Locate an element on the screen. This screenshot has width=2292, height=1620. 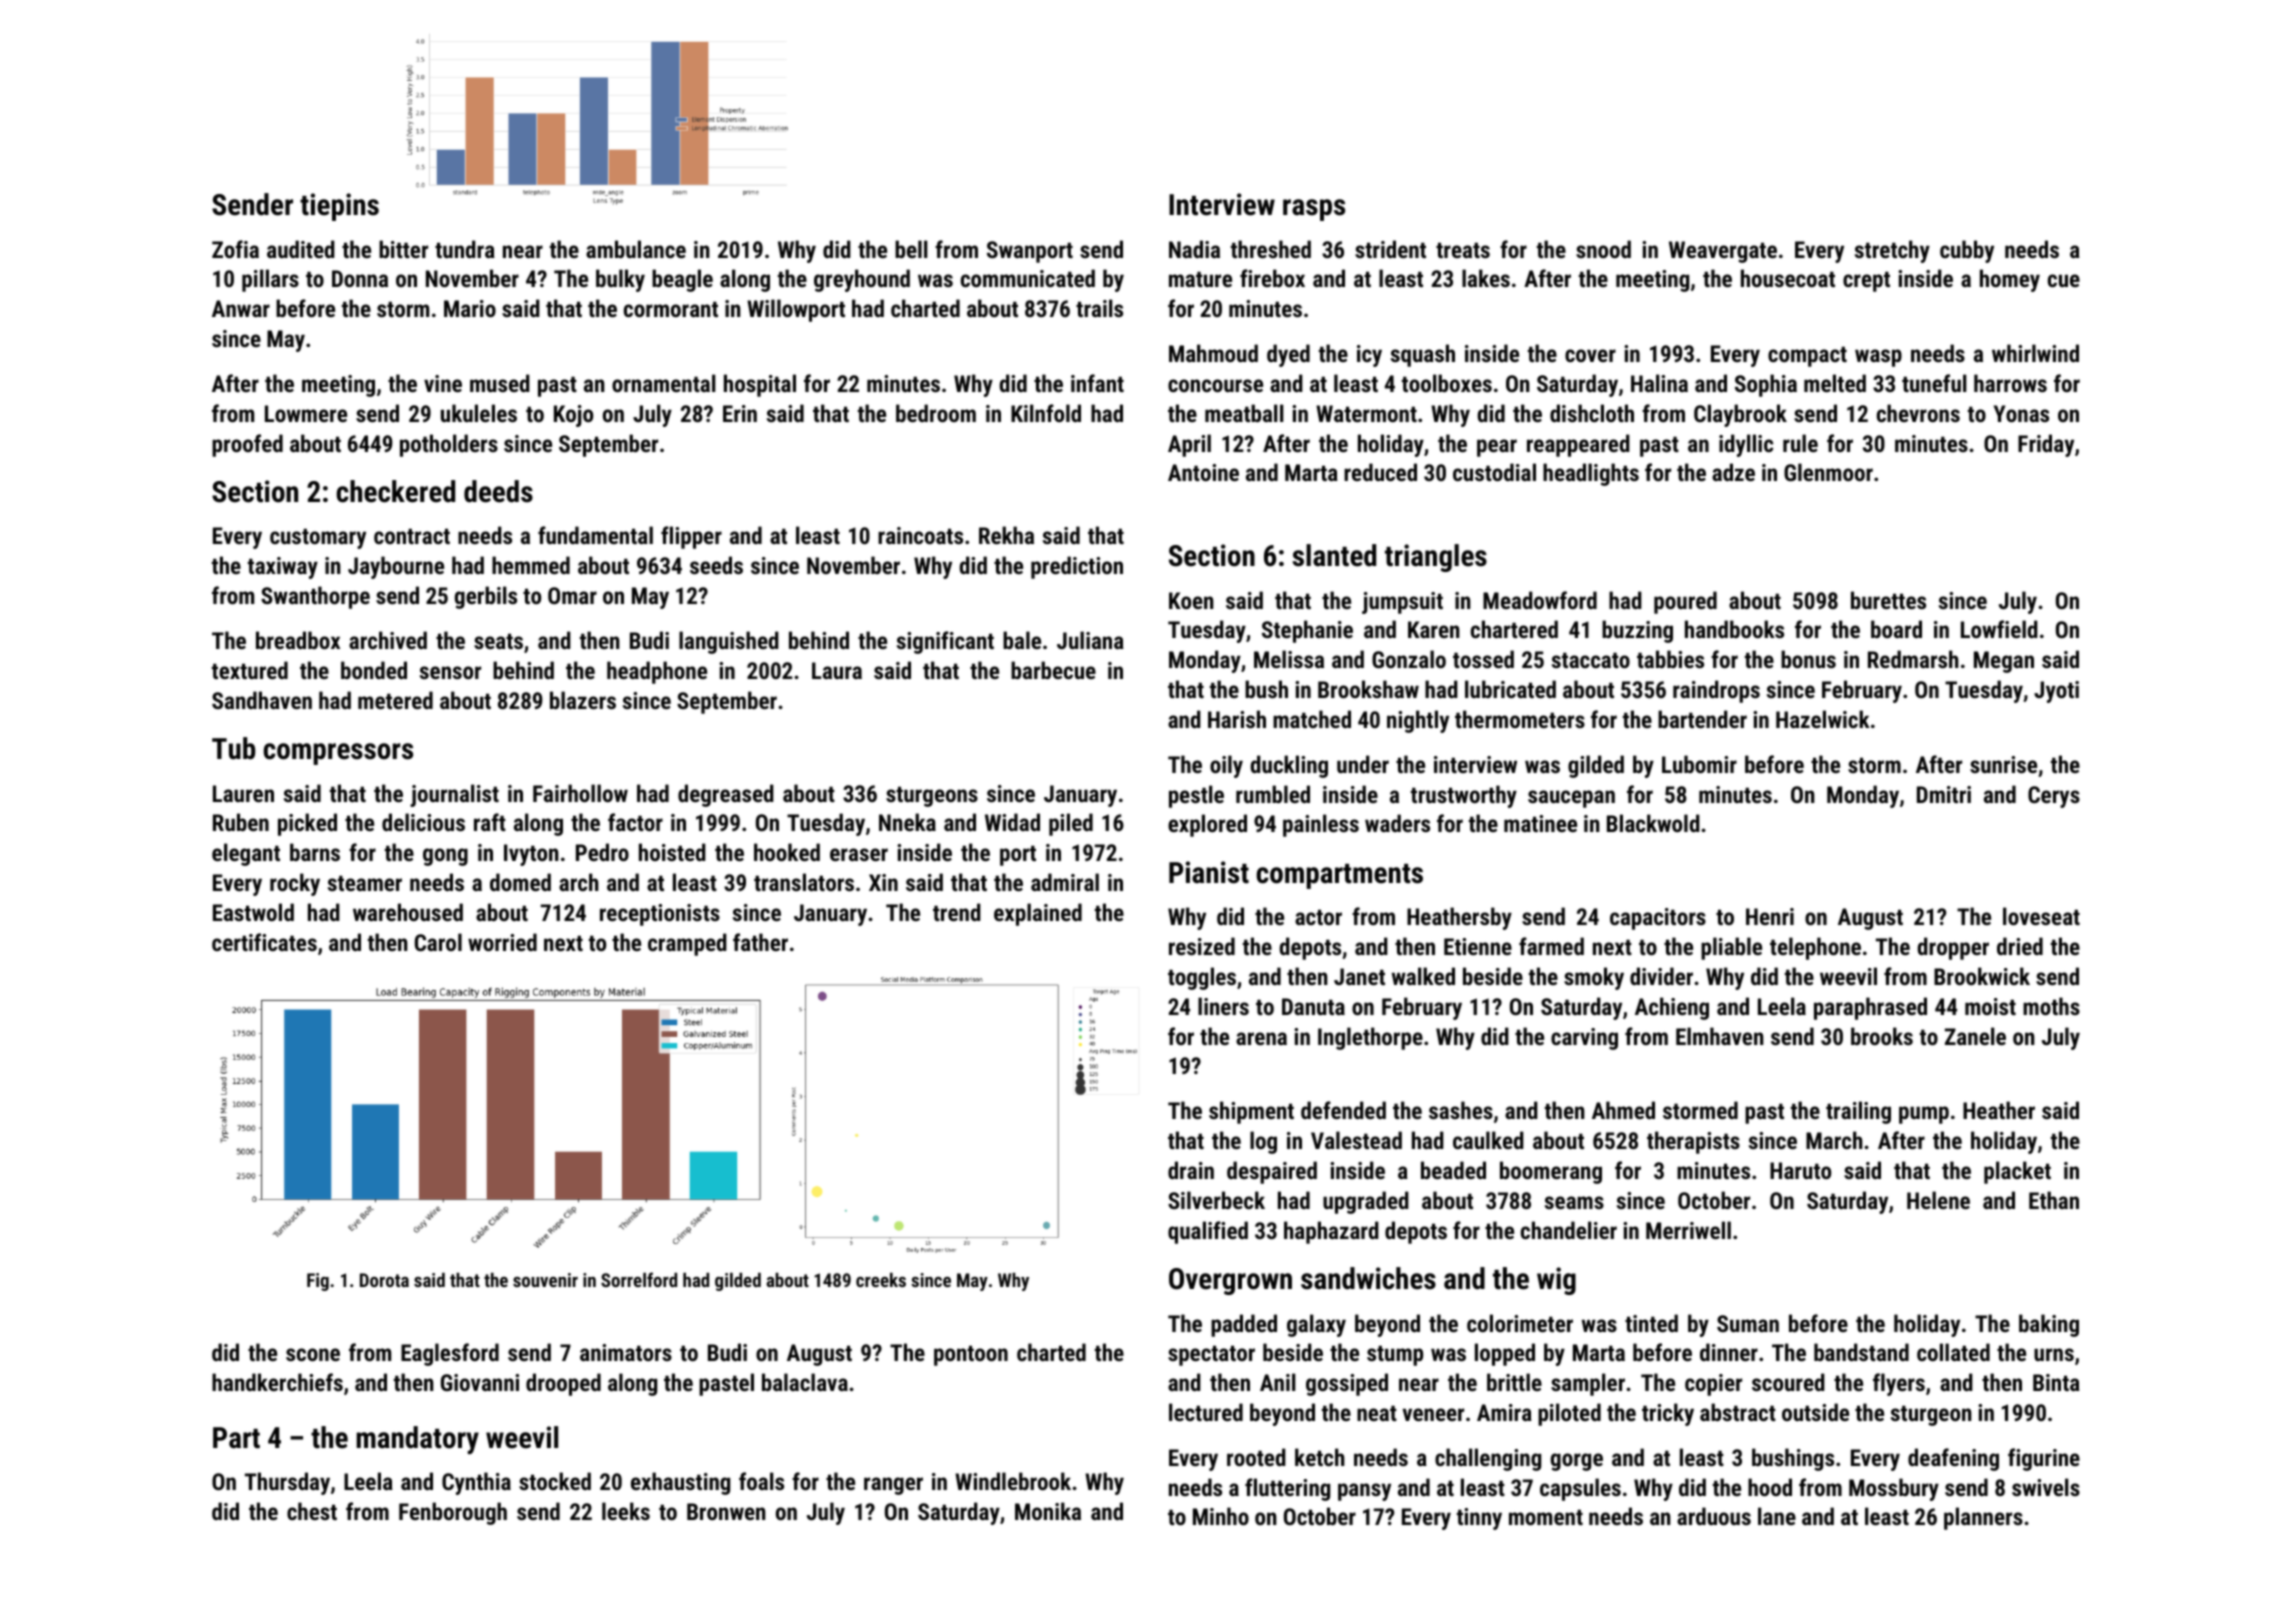
steamer is located at coordinates (365, 883).
